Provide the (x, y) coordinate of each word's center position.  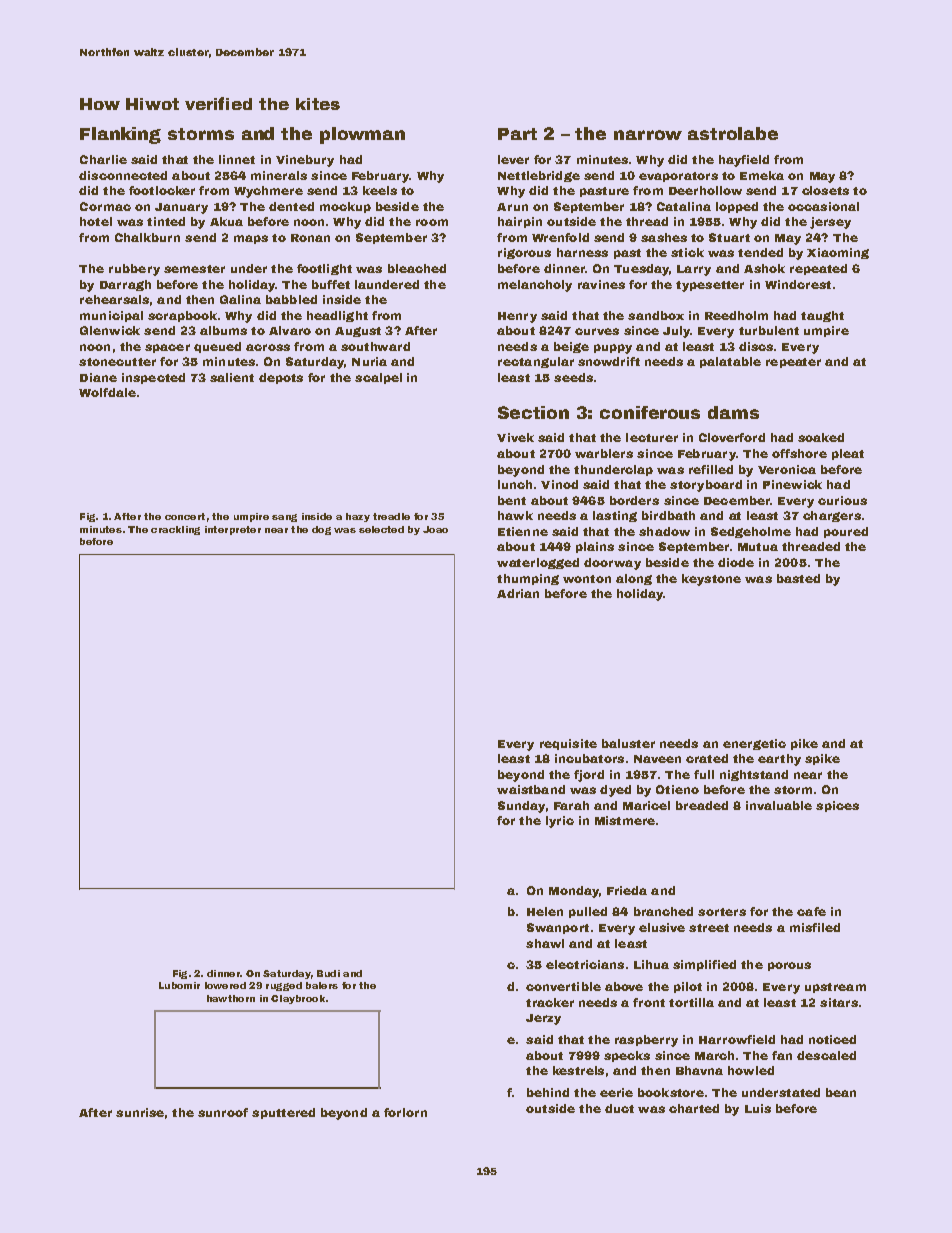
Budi (328, 973)
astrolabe (733, 133)
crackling (175, 530)
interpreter (233, 530)
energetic (754, 744)
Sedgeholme (751, 532)
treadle (391, 516)
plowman (362, 135)
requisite (568, 744)
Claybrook (298, 999)
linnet (237, 159)
